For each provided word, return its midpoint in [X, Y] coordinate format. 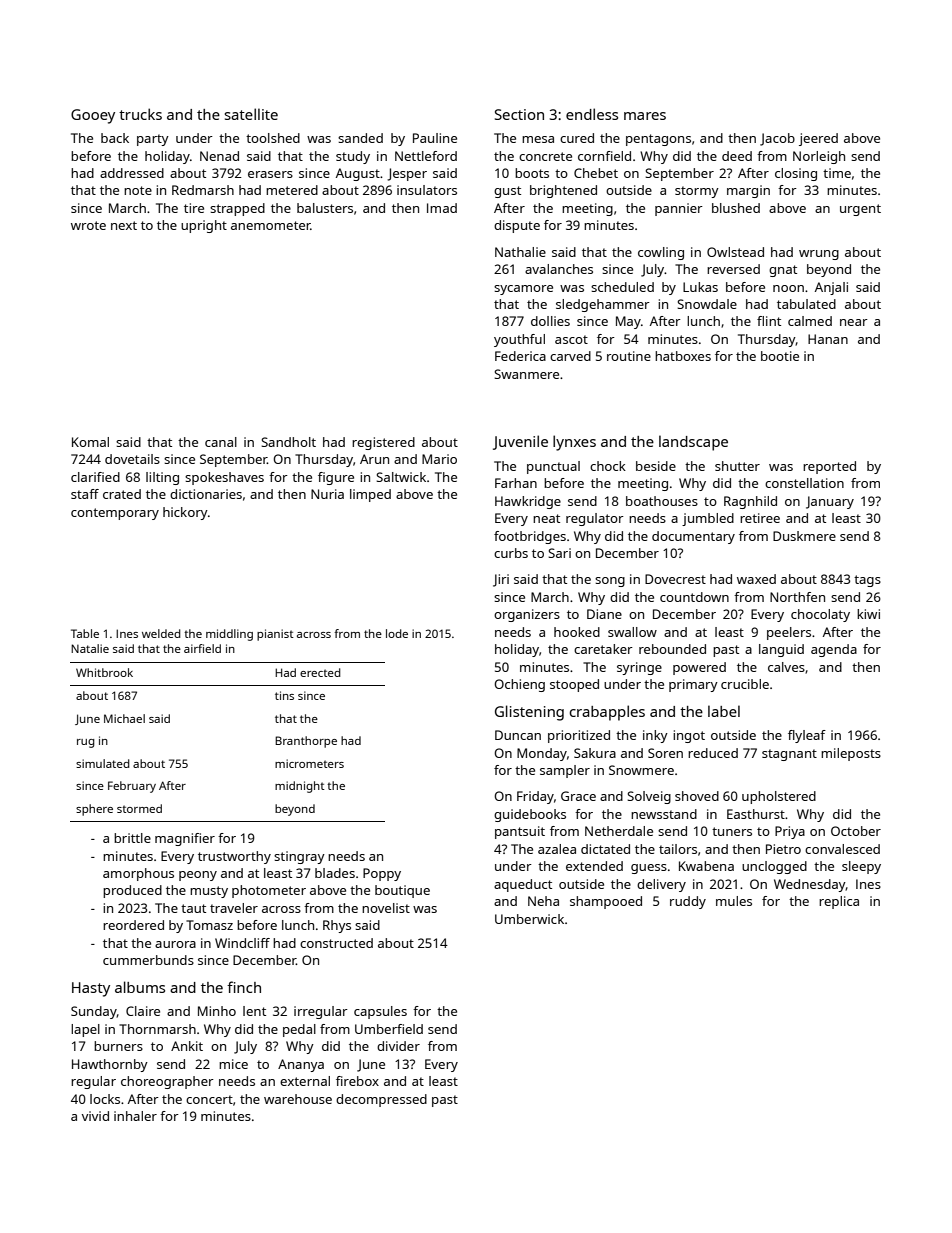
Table [85, 633]
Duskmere [804, 536]
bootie [780, 356]
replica [839, 902]
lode [397, 633]
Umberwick [529, 919]
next [124, 225]
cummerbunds [148, 960]
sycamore [523, 290]
